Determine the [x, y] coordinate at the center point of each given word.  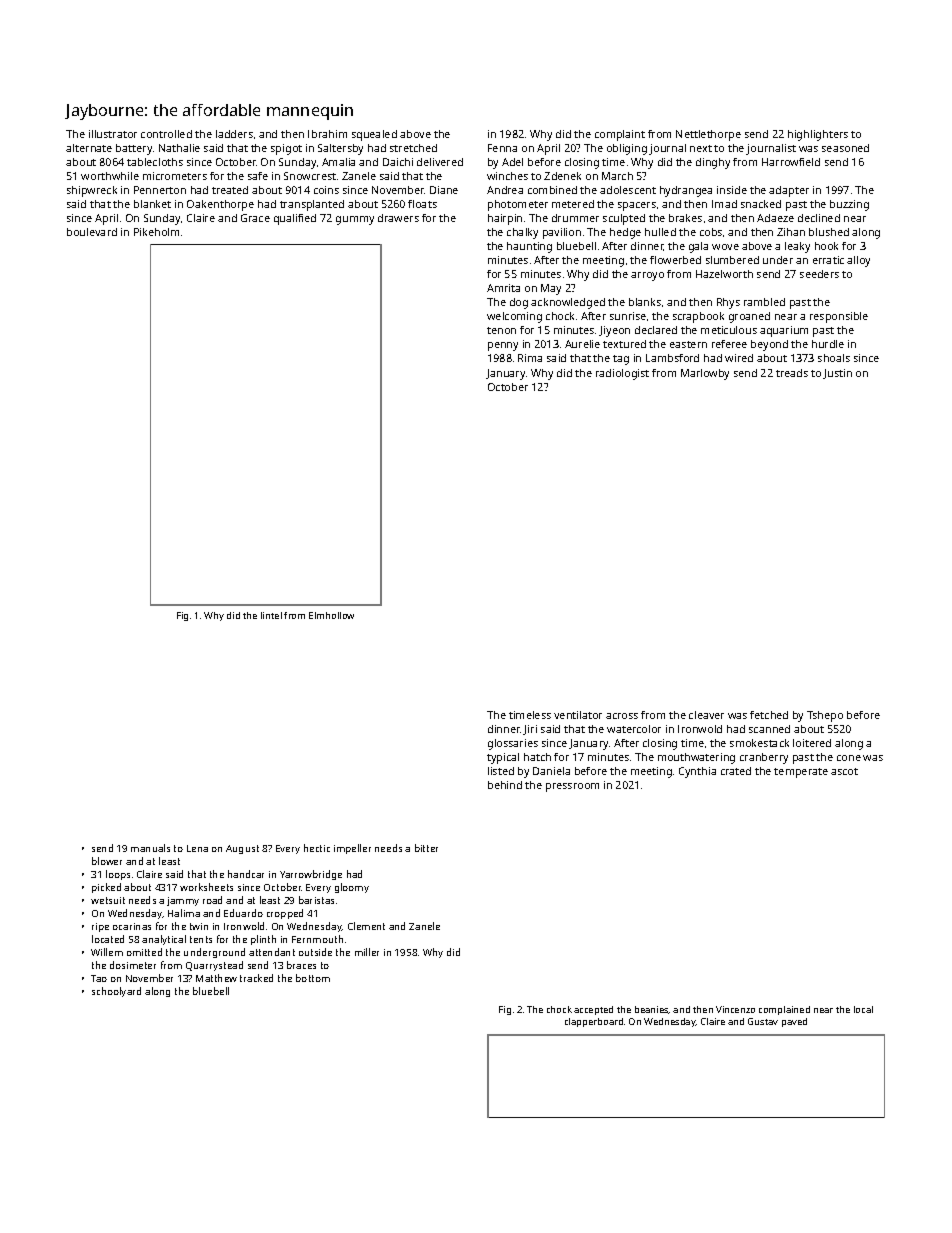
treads [792, 373]
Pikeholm [156, 232]
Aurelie [582, 344]
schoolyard [116, 992]
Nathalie [179, 148]
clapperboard [594, 1022]
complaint [620, 135]
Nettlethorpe [708, 135]
